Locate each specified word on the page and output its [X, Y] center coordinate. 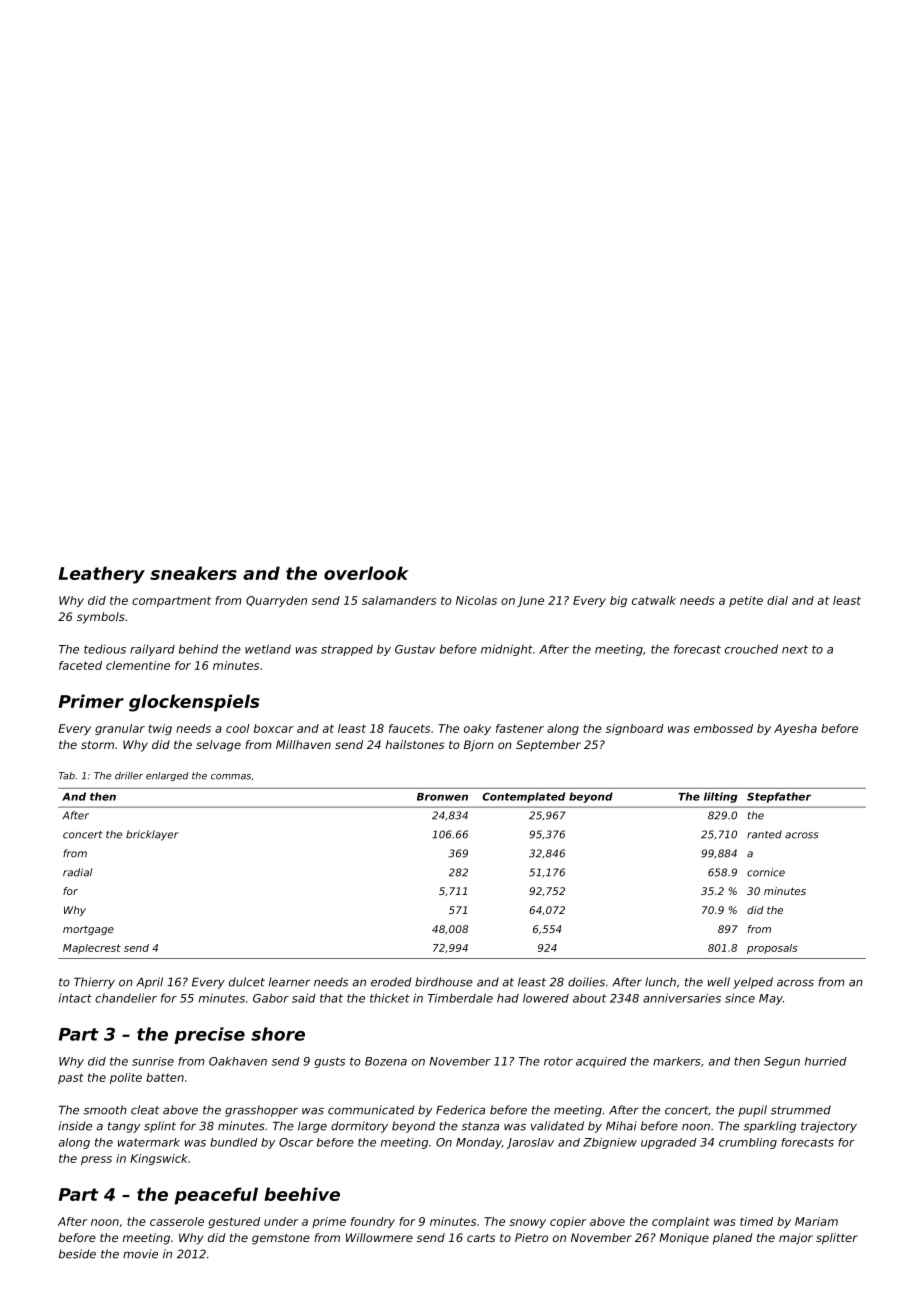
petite [746, 601]
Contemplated [523, 797]
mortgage [88, 930]
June [530, 601]
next [795, 649]
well [719, 982]
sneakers [193, 573]
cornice [766, 872]
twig [160, 729]
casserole [177, 1221]
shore [278, 1034]
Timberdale [460, 998]
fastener [520, 728]
